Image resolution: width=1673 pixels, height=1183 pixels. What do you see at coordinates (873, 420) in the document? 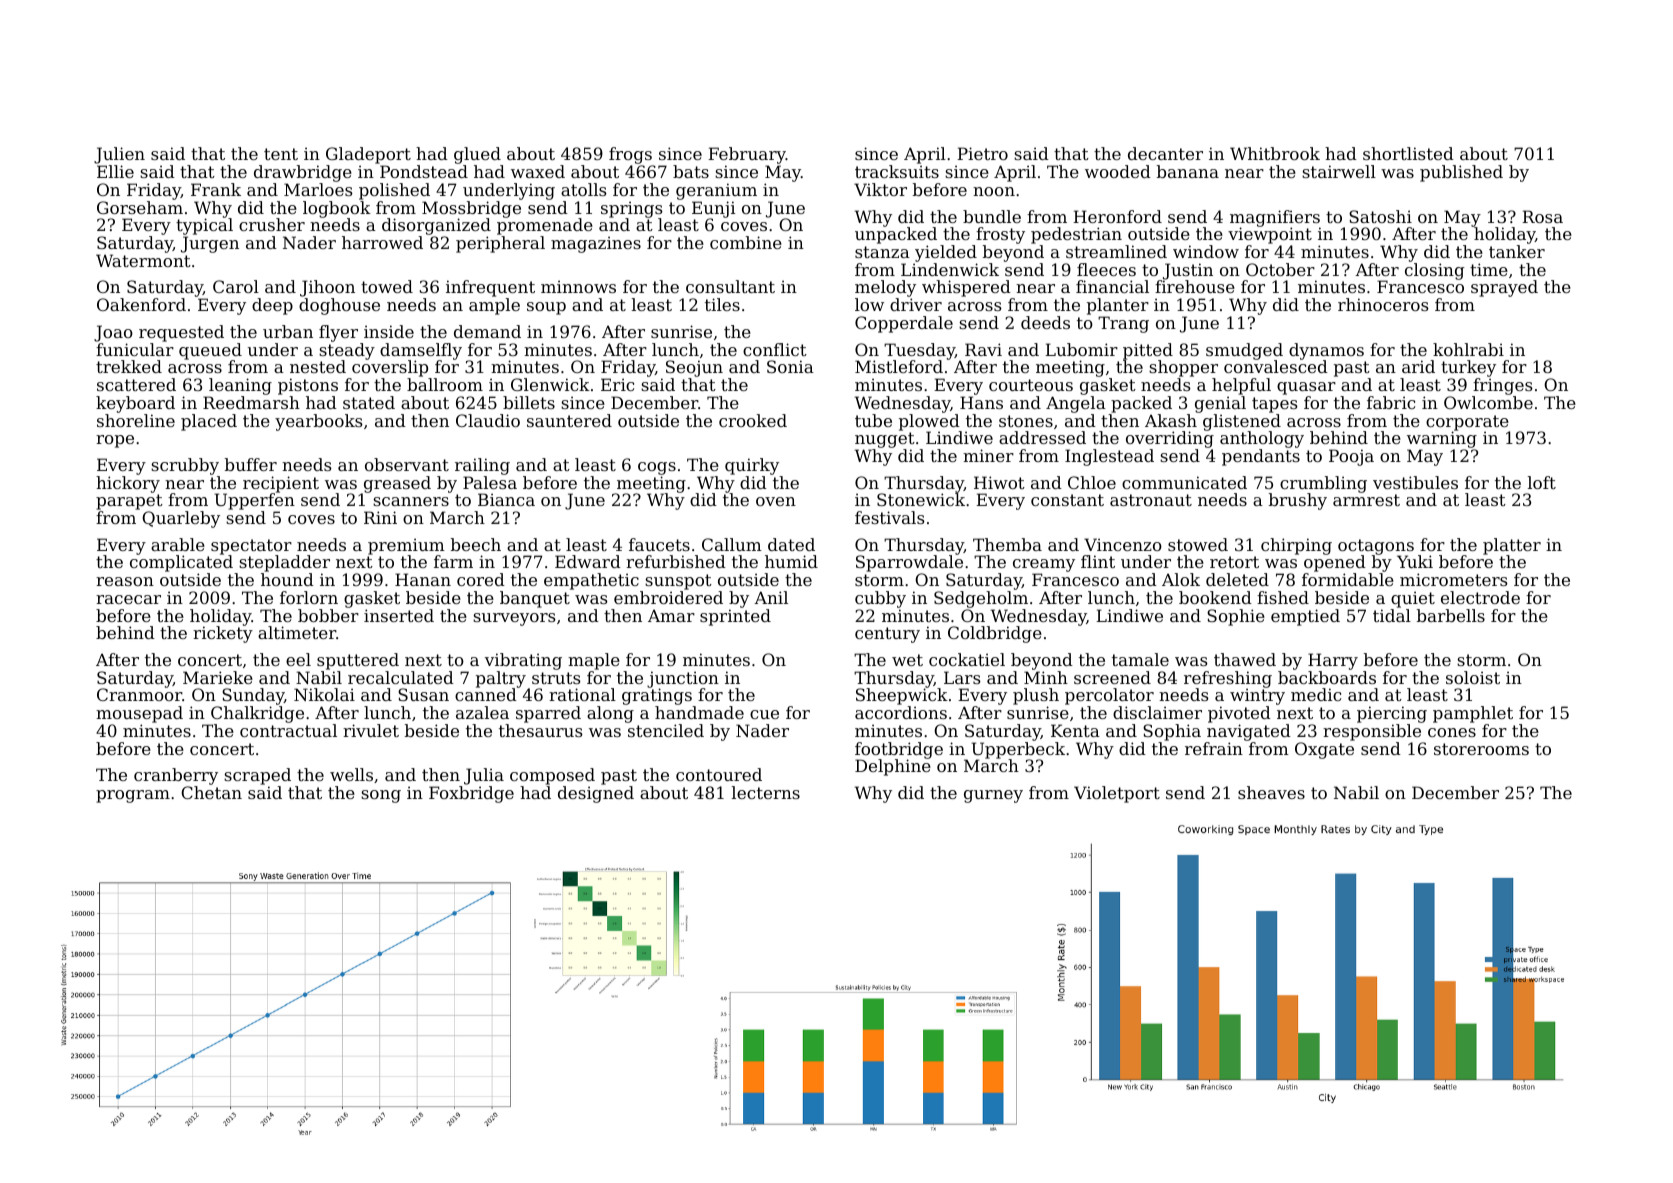
I see `tube` at bounding box center [873, 420].
